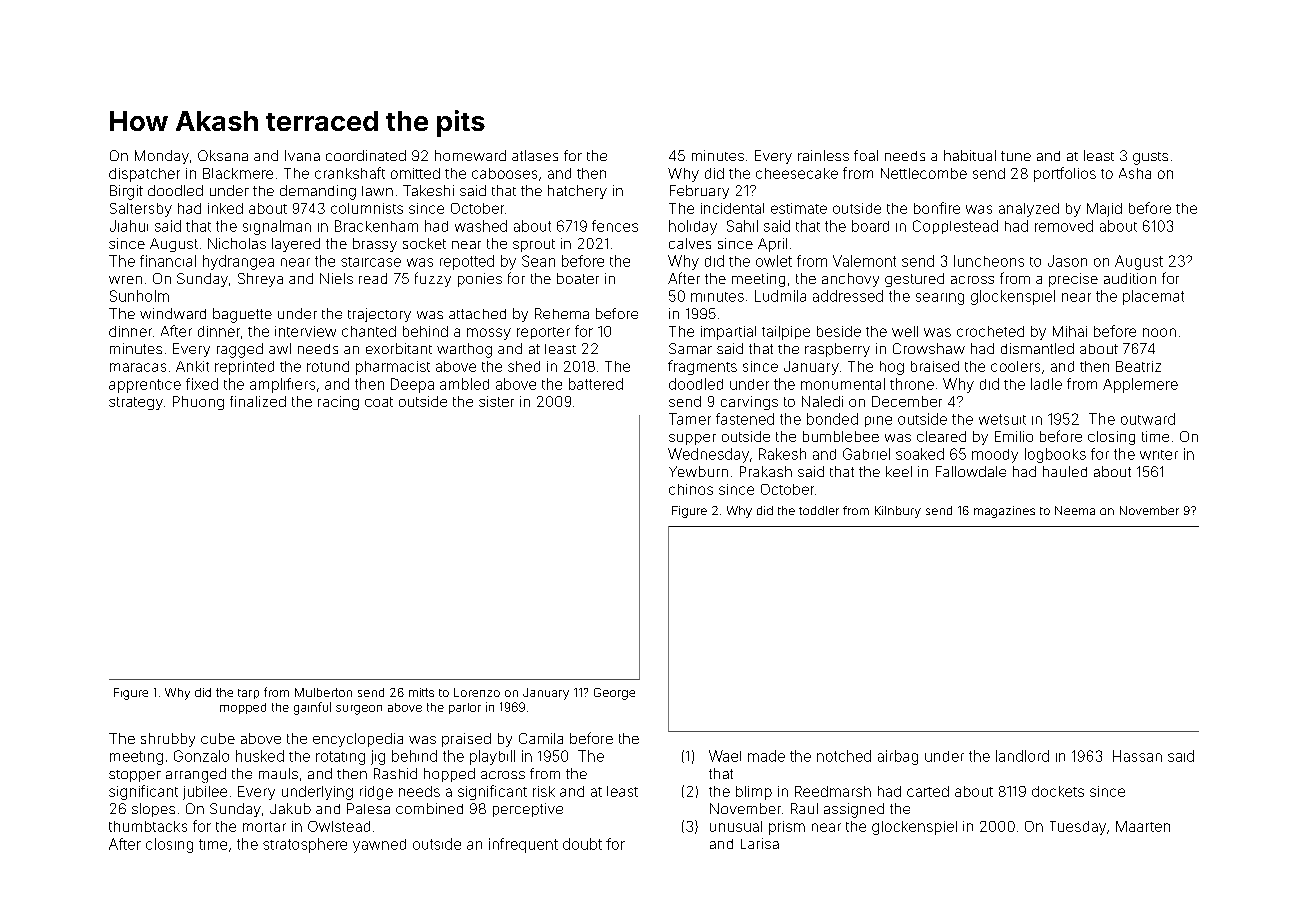  I want to click on chinos, so click(691, 489).
